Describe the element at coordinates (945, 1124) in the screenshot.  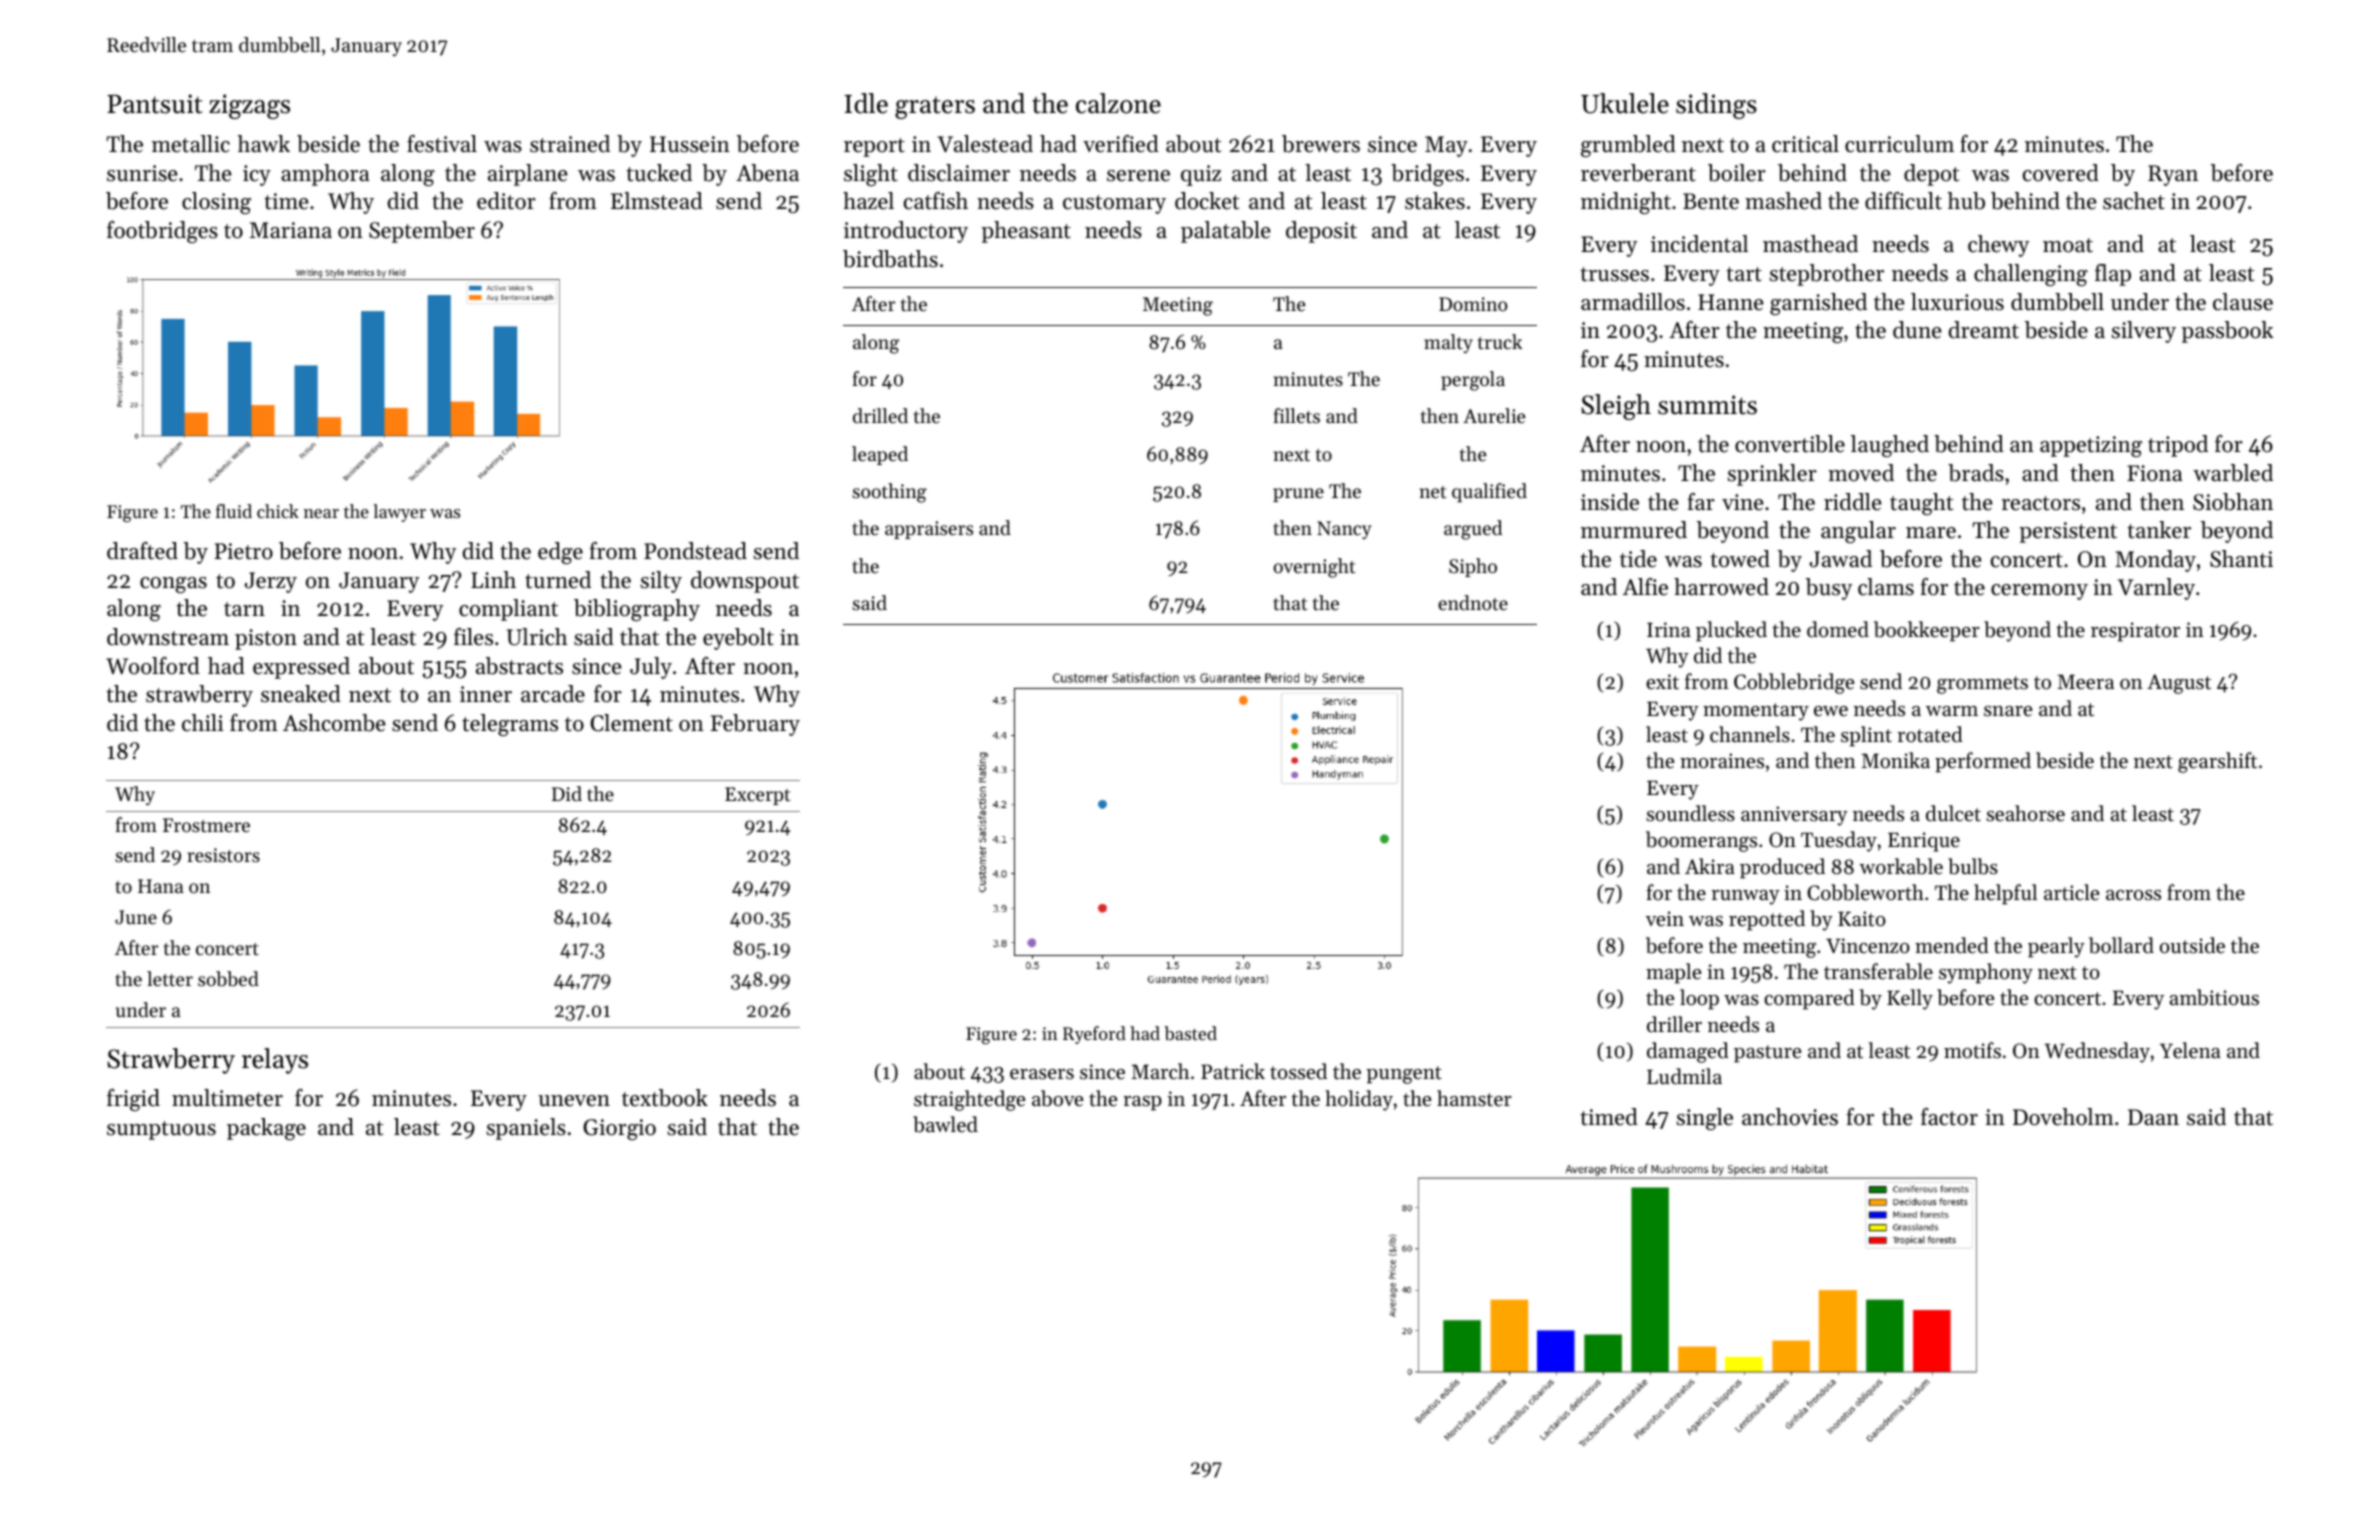
I see `bawled` at that location.
